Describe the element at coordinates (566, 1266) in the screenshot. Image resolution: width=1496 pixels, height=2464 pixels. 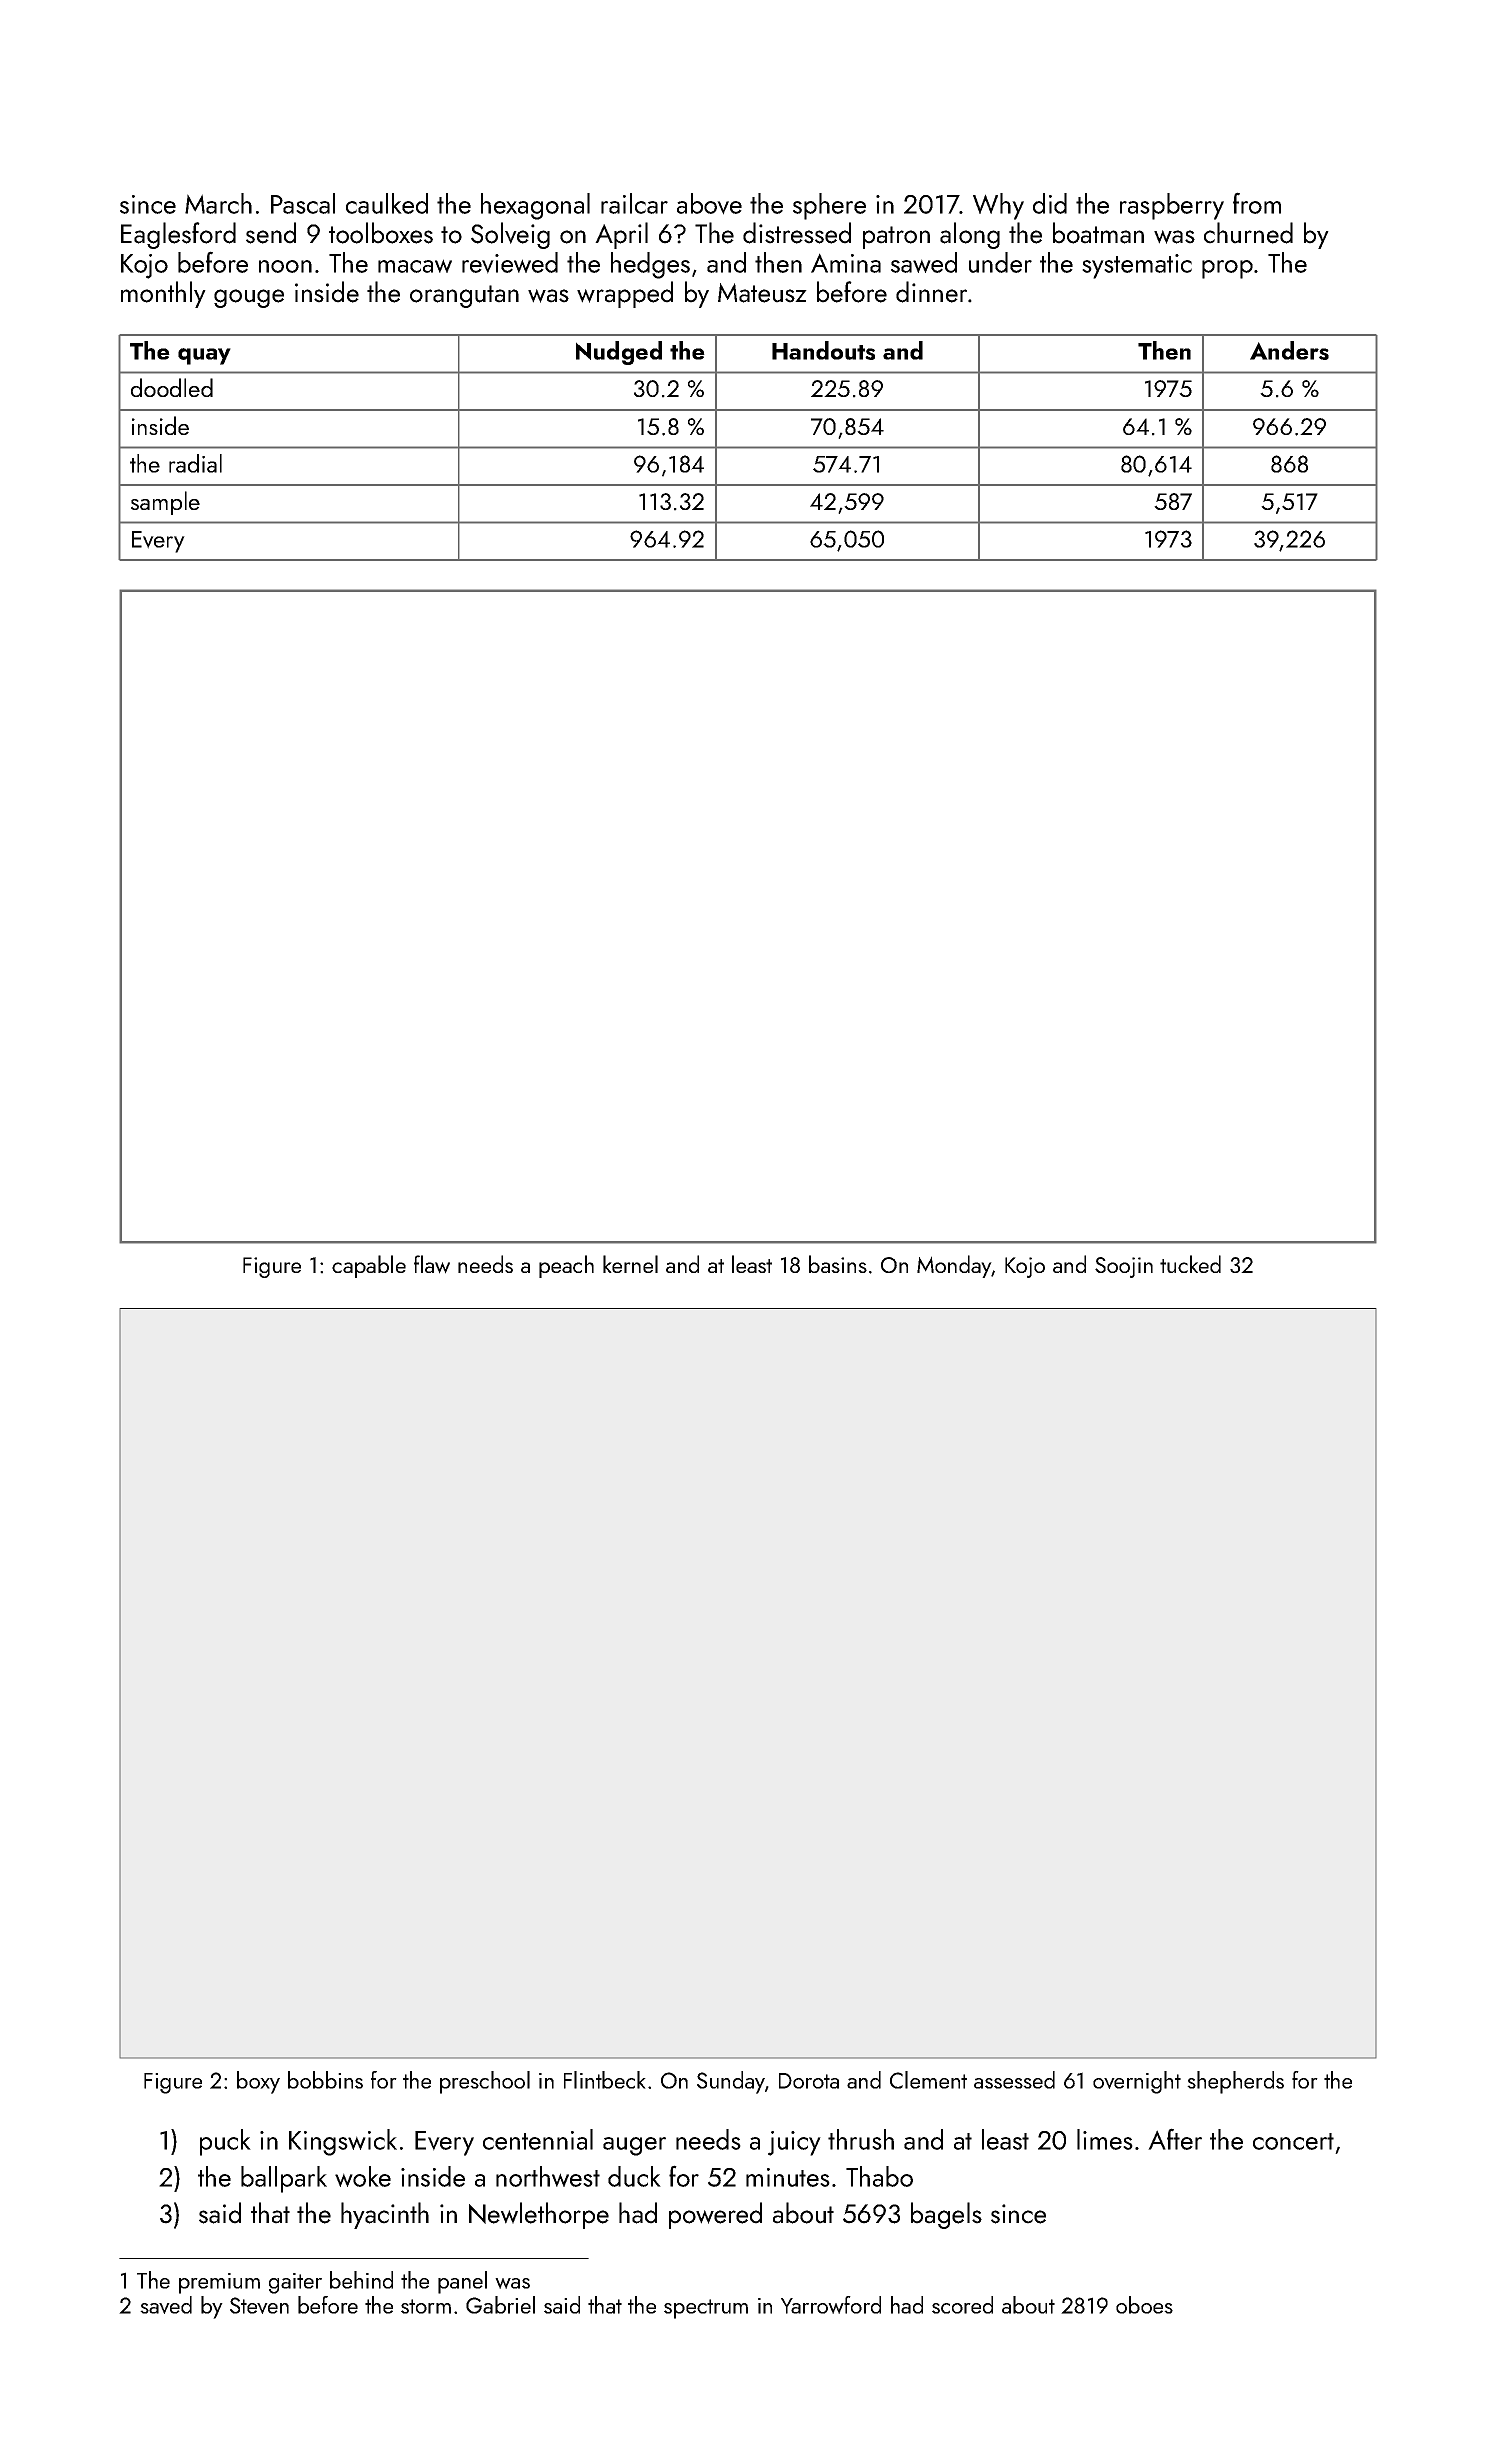
I see `peach` at that location.
